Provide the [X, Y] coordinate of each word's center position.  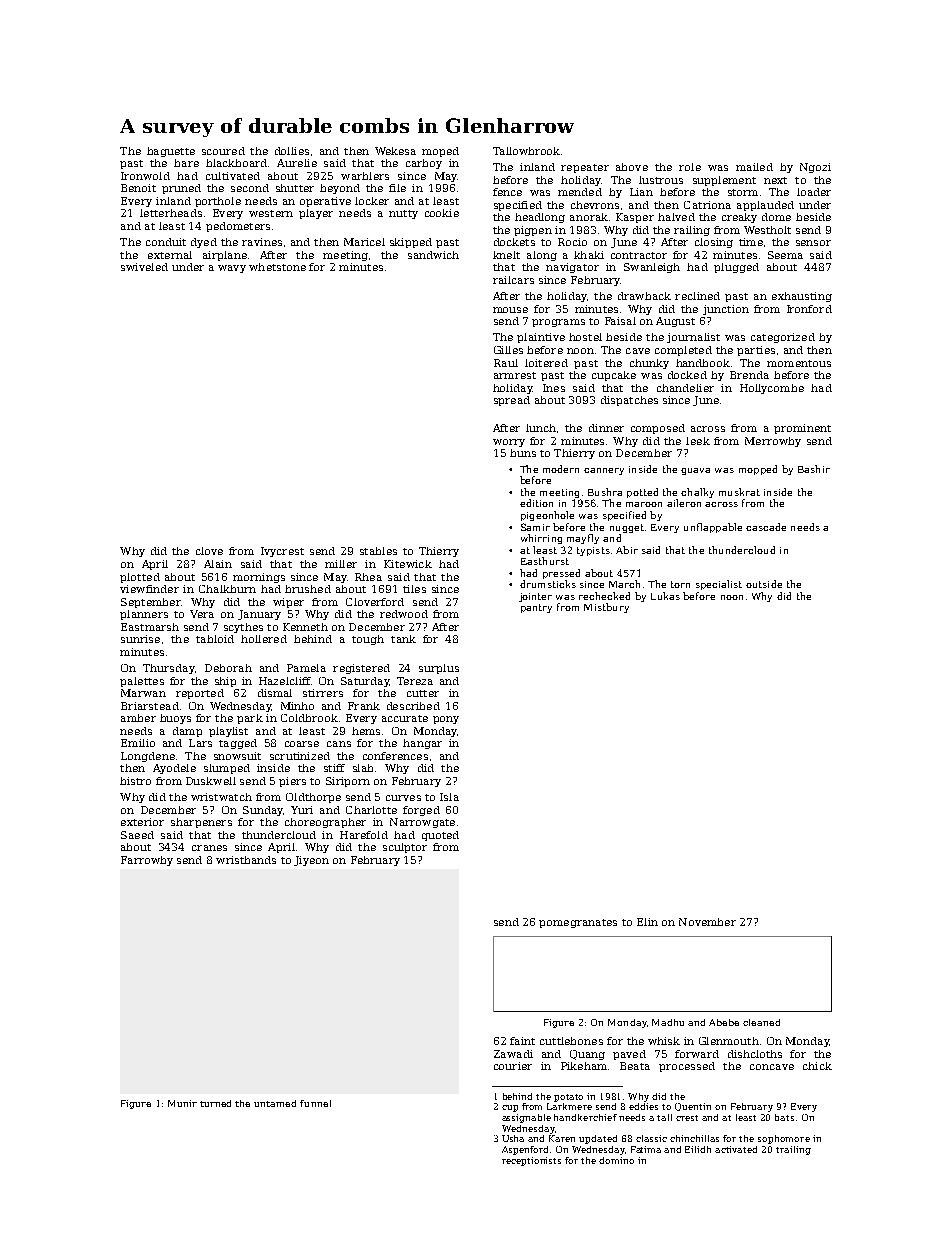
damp [187, 732]
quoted [440, 836]
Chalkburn [227, 589]
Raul [506, 363]
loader [814, 192]
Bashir [814, 469]
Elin [647, 922]
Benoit [138, 188]
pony [446, 720]
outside [764, 584]
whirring [541, 539]
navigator [572, 268]
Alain [218, 564]
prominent [802, 429]
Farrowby [147, 861]
